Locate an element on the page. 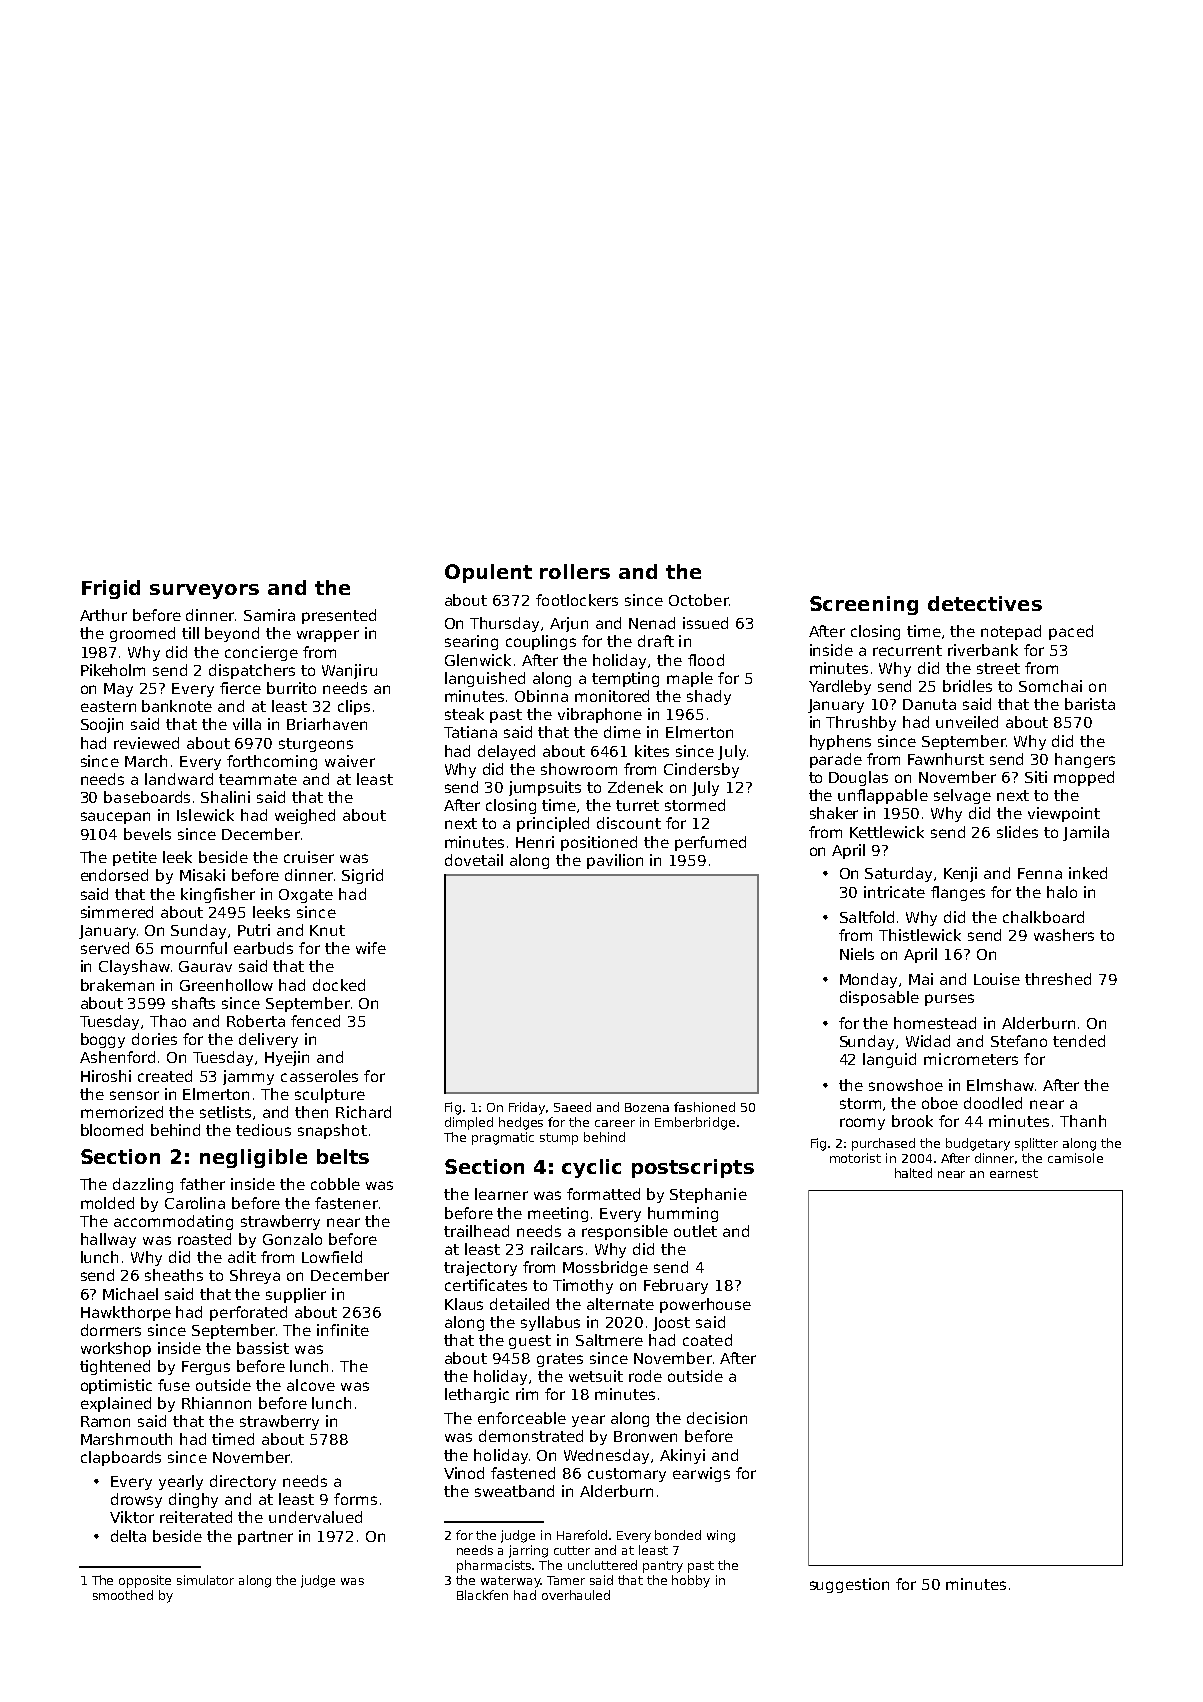 This page has height=1702, width=1203. wife is located at coordinates (371, 948).
